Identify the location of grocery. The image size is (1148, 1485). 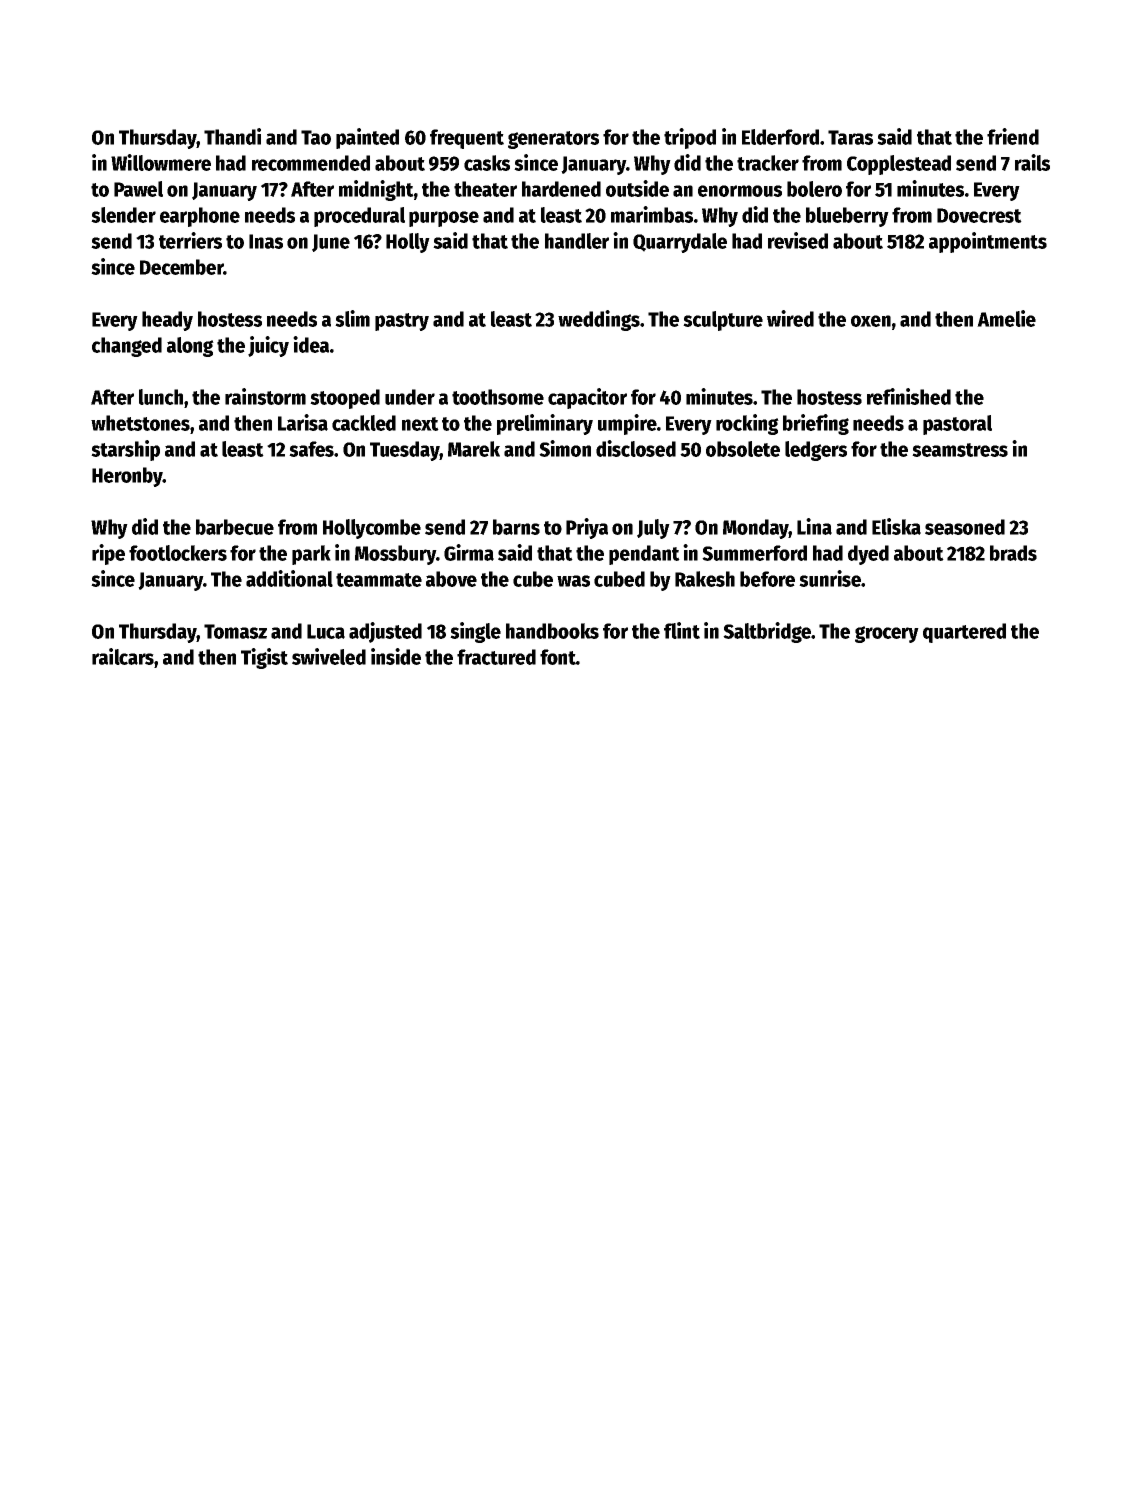
(887, 634).
